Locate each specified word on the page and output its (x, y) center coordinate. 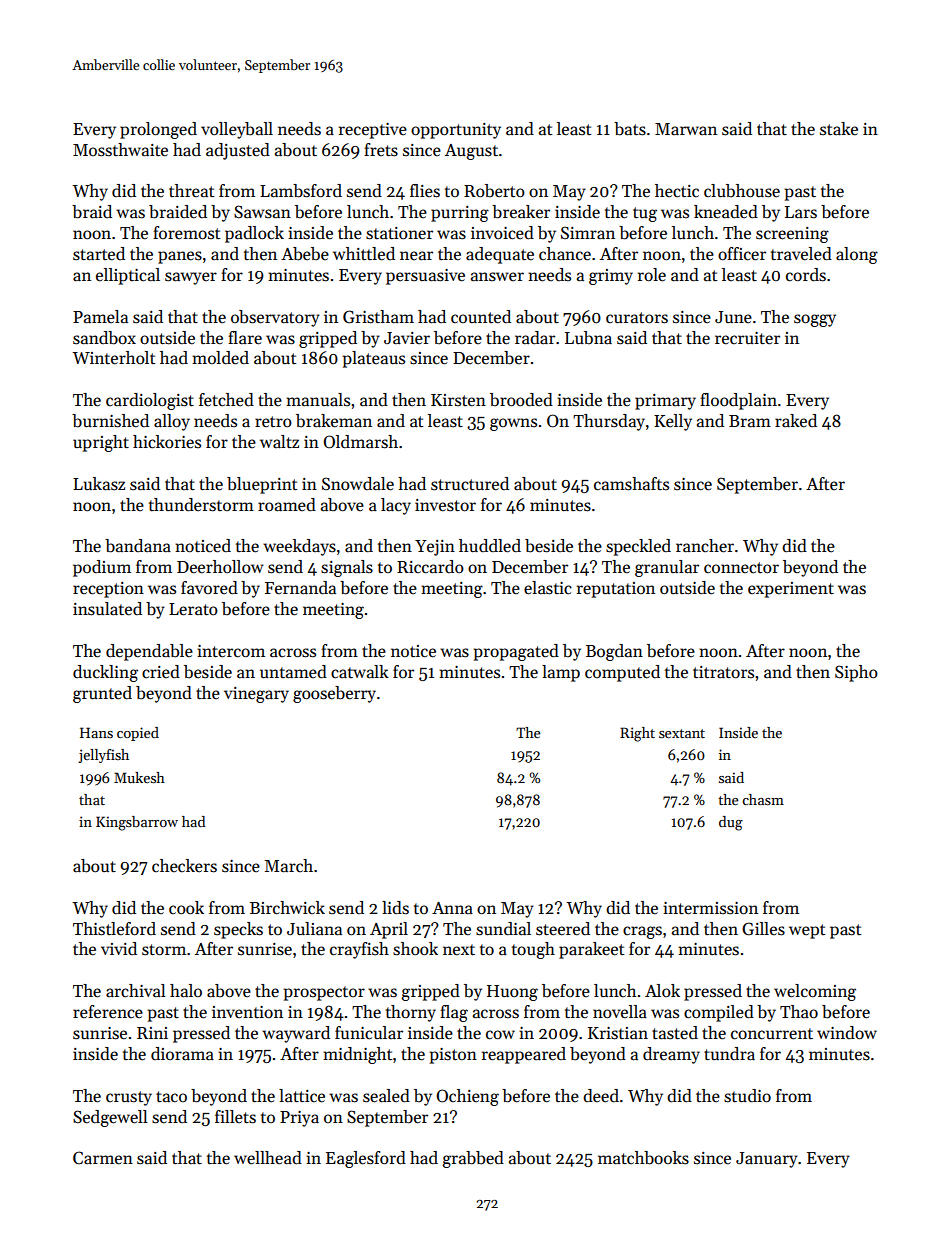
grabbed (473, 1159)
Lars (801, 212)
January (767, 1160)
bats (630, 129)
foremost (186, 233)
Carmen (103, 1158)
